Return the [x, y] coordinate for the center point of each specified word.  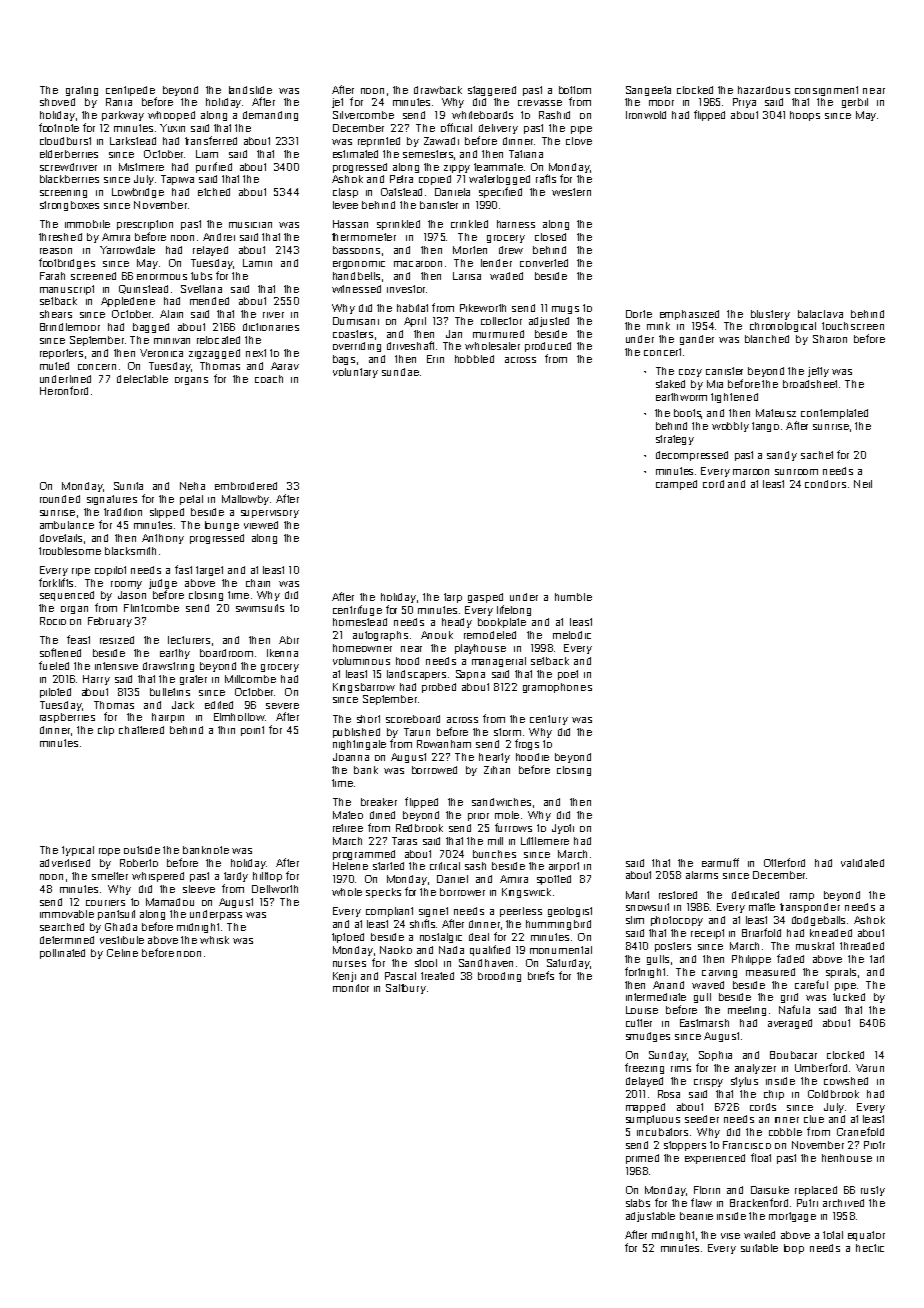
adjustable [650, 1217]
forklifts [56, 582]
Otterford [784, 862]
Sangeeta [648, 91]
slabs [638, 1203]
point [252, 731]
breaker [379, 802]
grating [82, 91]
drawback [438, 90]
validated [862, 863]
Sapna [470, 675]
